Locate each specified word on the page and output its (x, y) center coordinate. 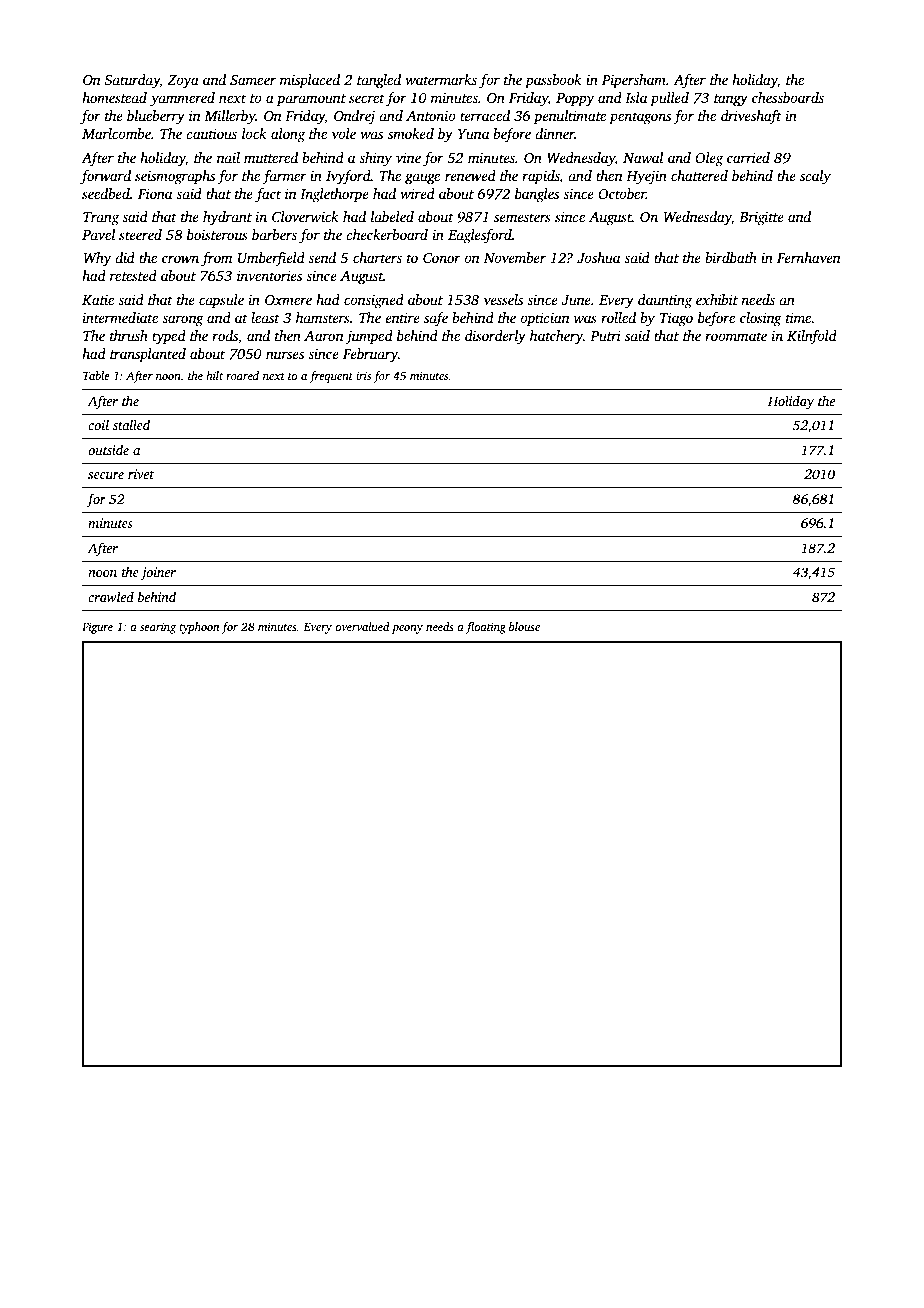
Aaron (324, 336)
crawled (111, 597)
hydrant (227, 218)
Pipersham (634, 81)
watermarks (441, 79)
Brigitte (761, 218)
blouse (524, 626)
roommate (736, 336)
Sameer (253, 80)
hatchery (556, 337)
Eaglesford (480, 236)
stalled (131, 424)
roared (242, 375)
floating (486, 628)
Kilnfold (812, 337)
